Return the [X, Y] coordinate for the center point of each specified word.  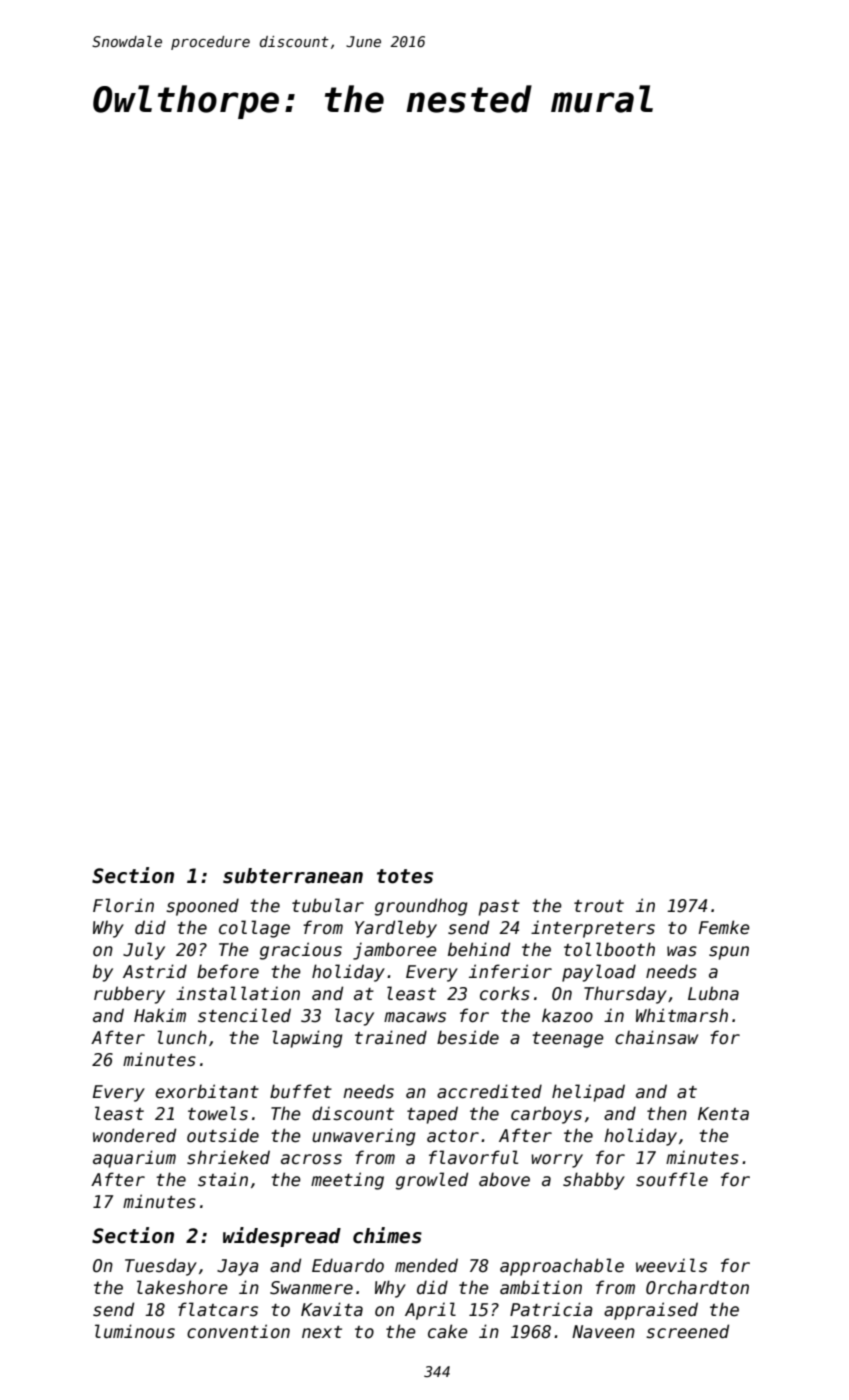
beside [468, 1037]
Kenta [723, 1114]
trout [599, 906]
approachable [562, 1267]
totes [405, 876]
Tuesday [161, 1267]
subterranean [293, 876]
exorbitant [207, 1091]
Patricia [551, 1309]
